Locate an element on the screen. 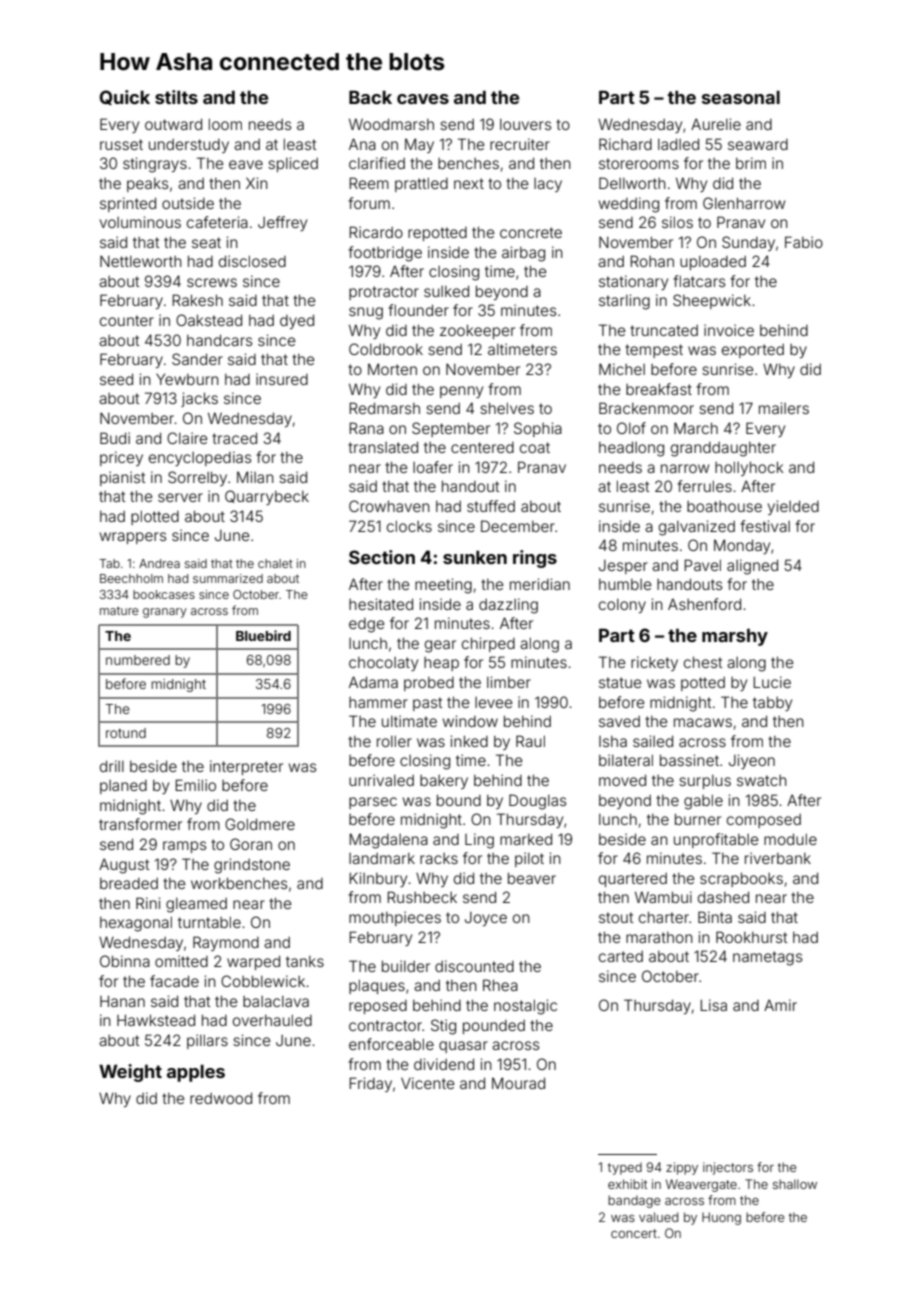 This screenshot has height=1308, width=924. drill is located at coordinates (112, 766).
